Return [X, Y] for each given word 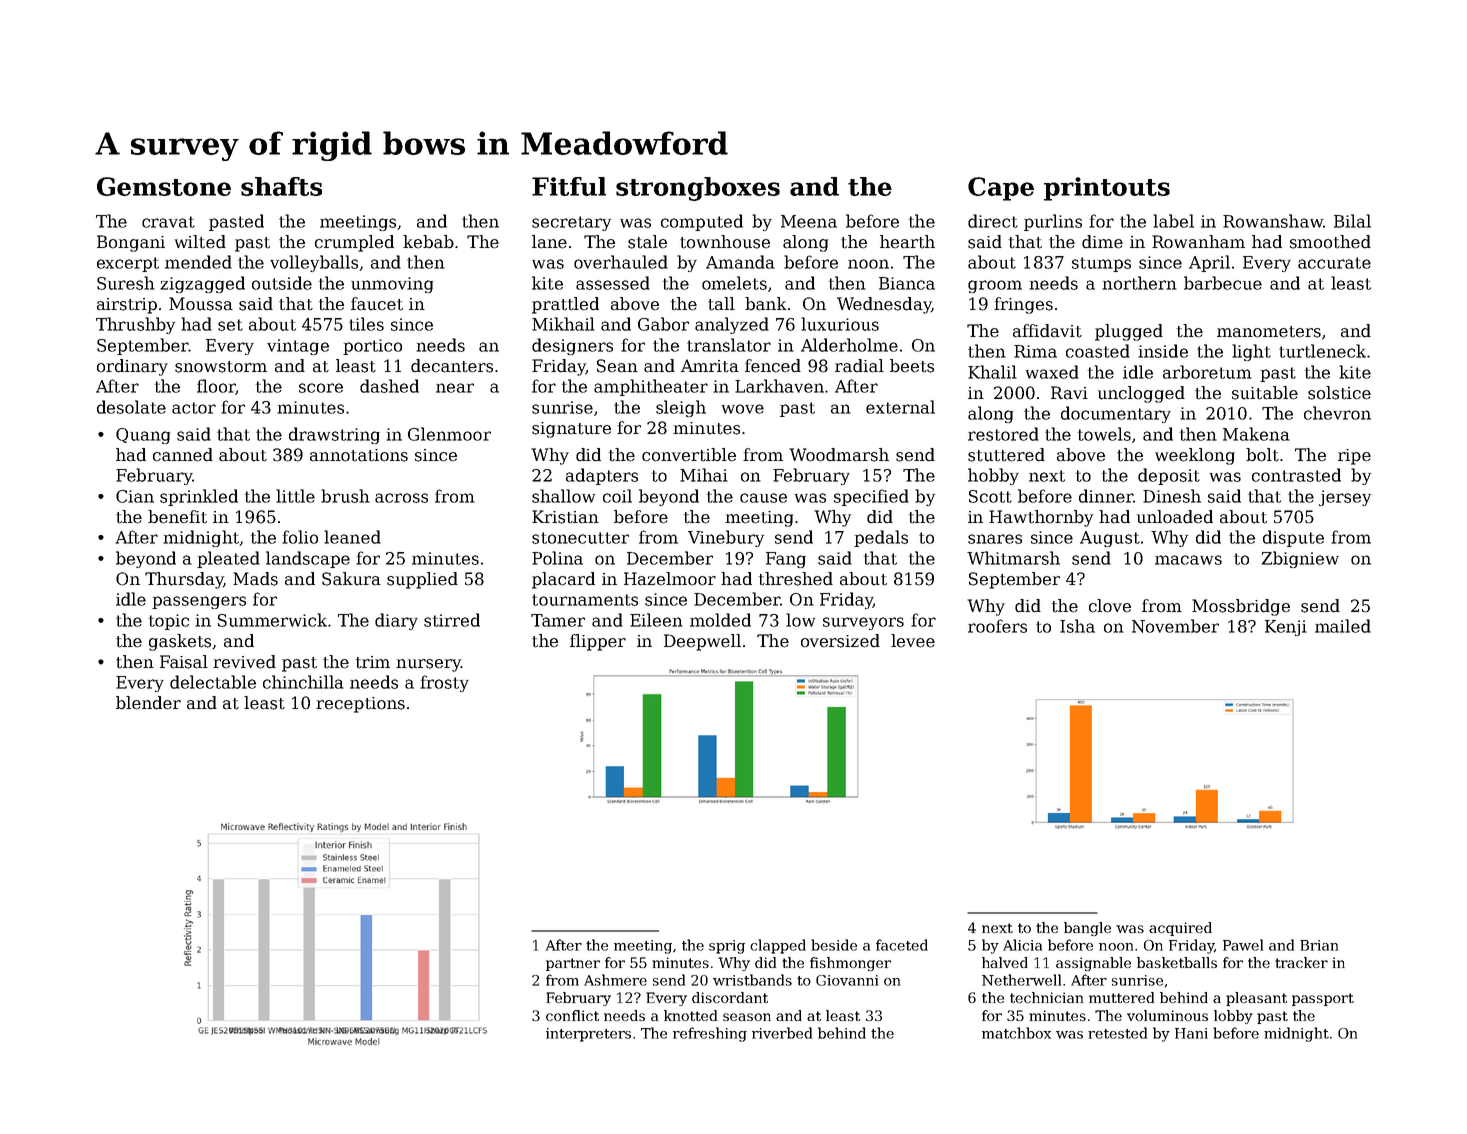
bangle [1087, 929]
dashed [389, 386]
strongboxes [698, 189]
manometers [1269, 332]
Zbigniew [1300, 559]
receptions [360, 705]
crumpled [354, 243]
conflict [572, 1015]
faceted [902, 945]
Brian [1319, 945]
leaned [352, 537]
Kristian [565, 517]
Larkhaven [779, 386]
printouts [1107, 189]
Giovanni [847, 980]
